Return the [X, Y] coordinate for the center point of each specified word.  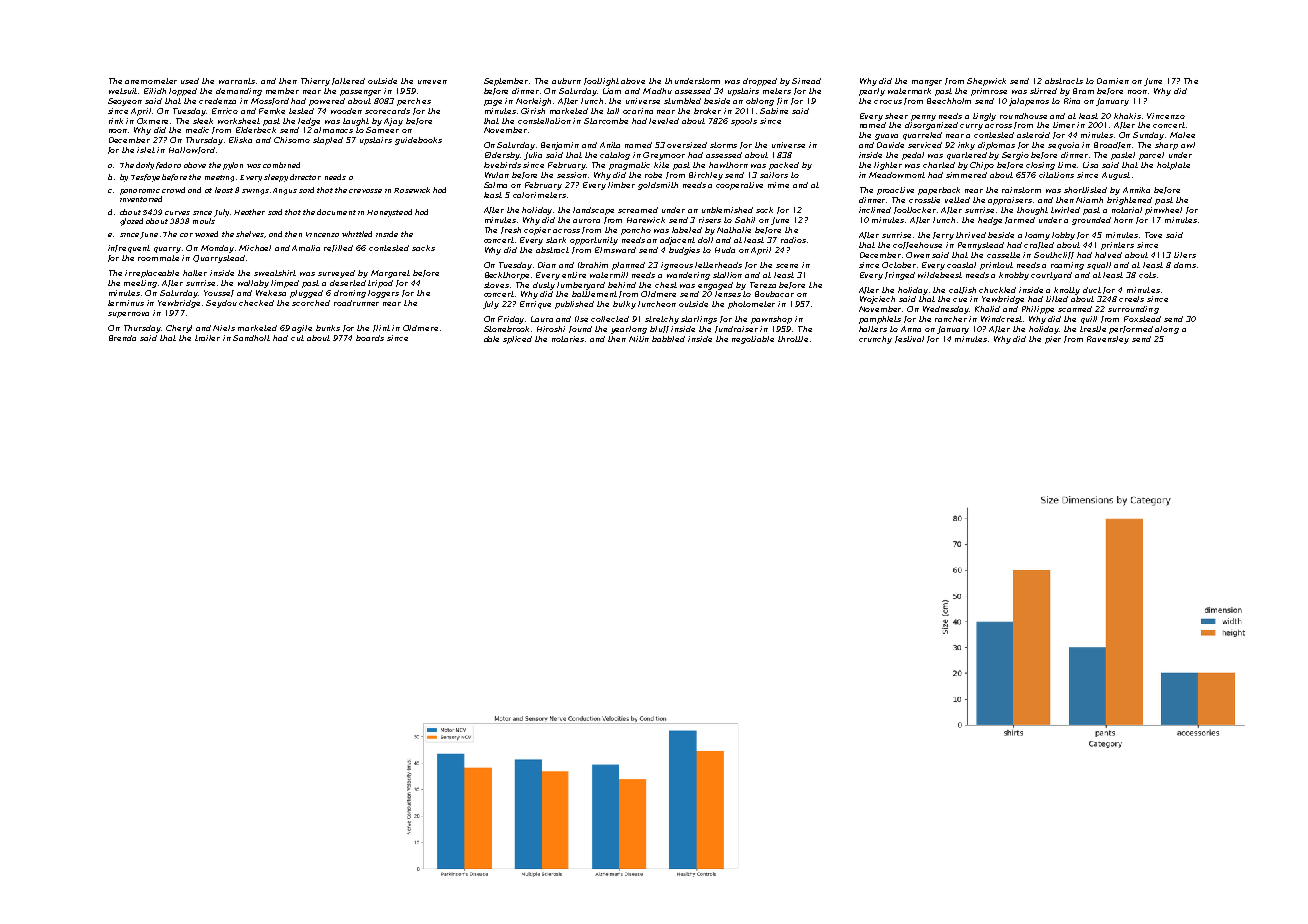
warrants [237, 81]
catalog [615, 156]
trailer [207, 338]
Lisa [1090, 165]
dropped [760, 82]
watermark [909, 91]
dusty [544, 286]
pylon [233, 166]
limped [285, 284]
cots [1147, 275]
